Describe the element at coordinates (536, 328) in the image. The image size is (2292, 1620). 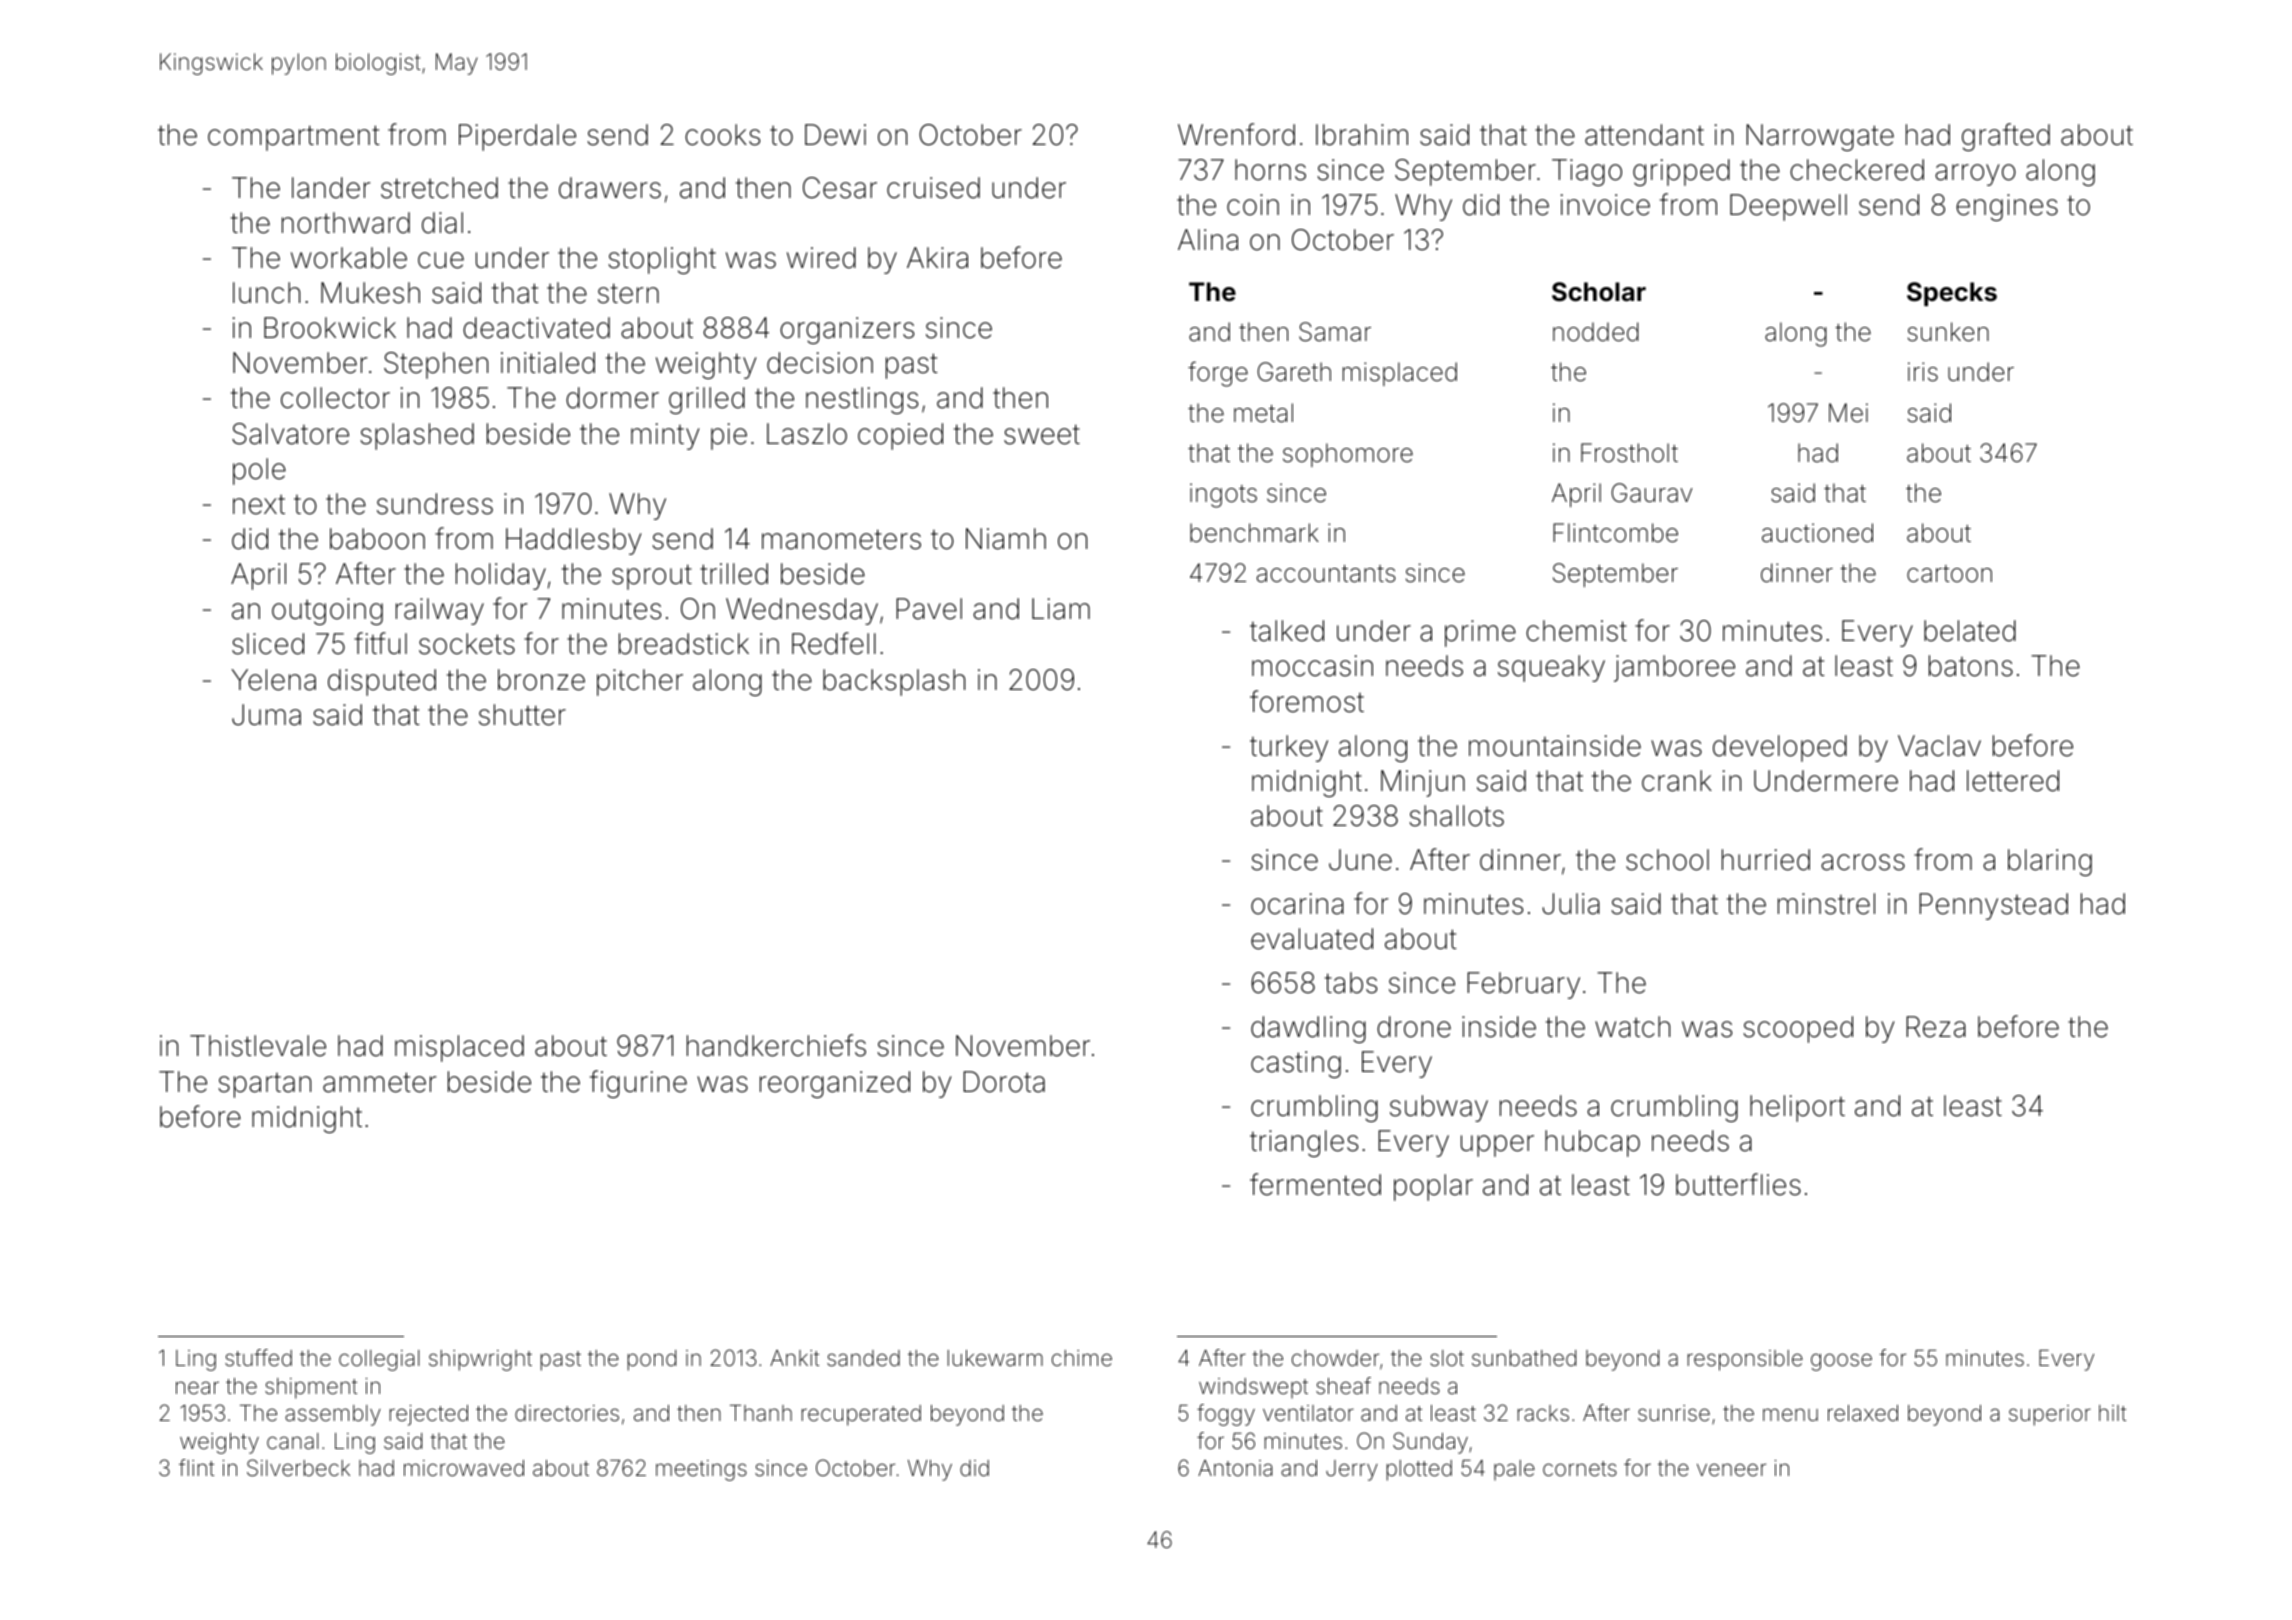
I see `deactivated` at that location.
